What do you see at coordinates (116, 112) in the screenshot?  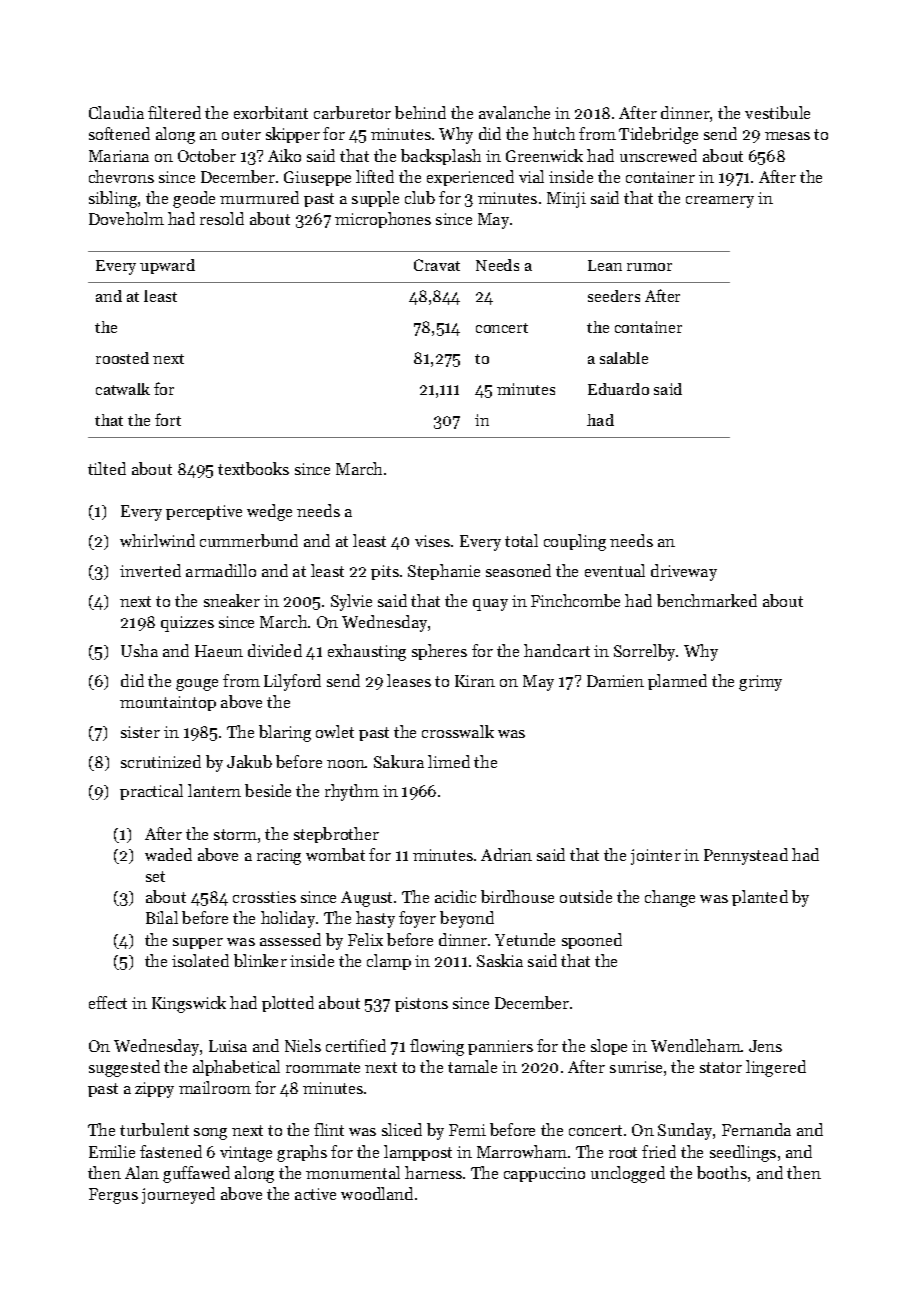 I see `Claudia` at bounding box center [116, 112].
